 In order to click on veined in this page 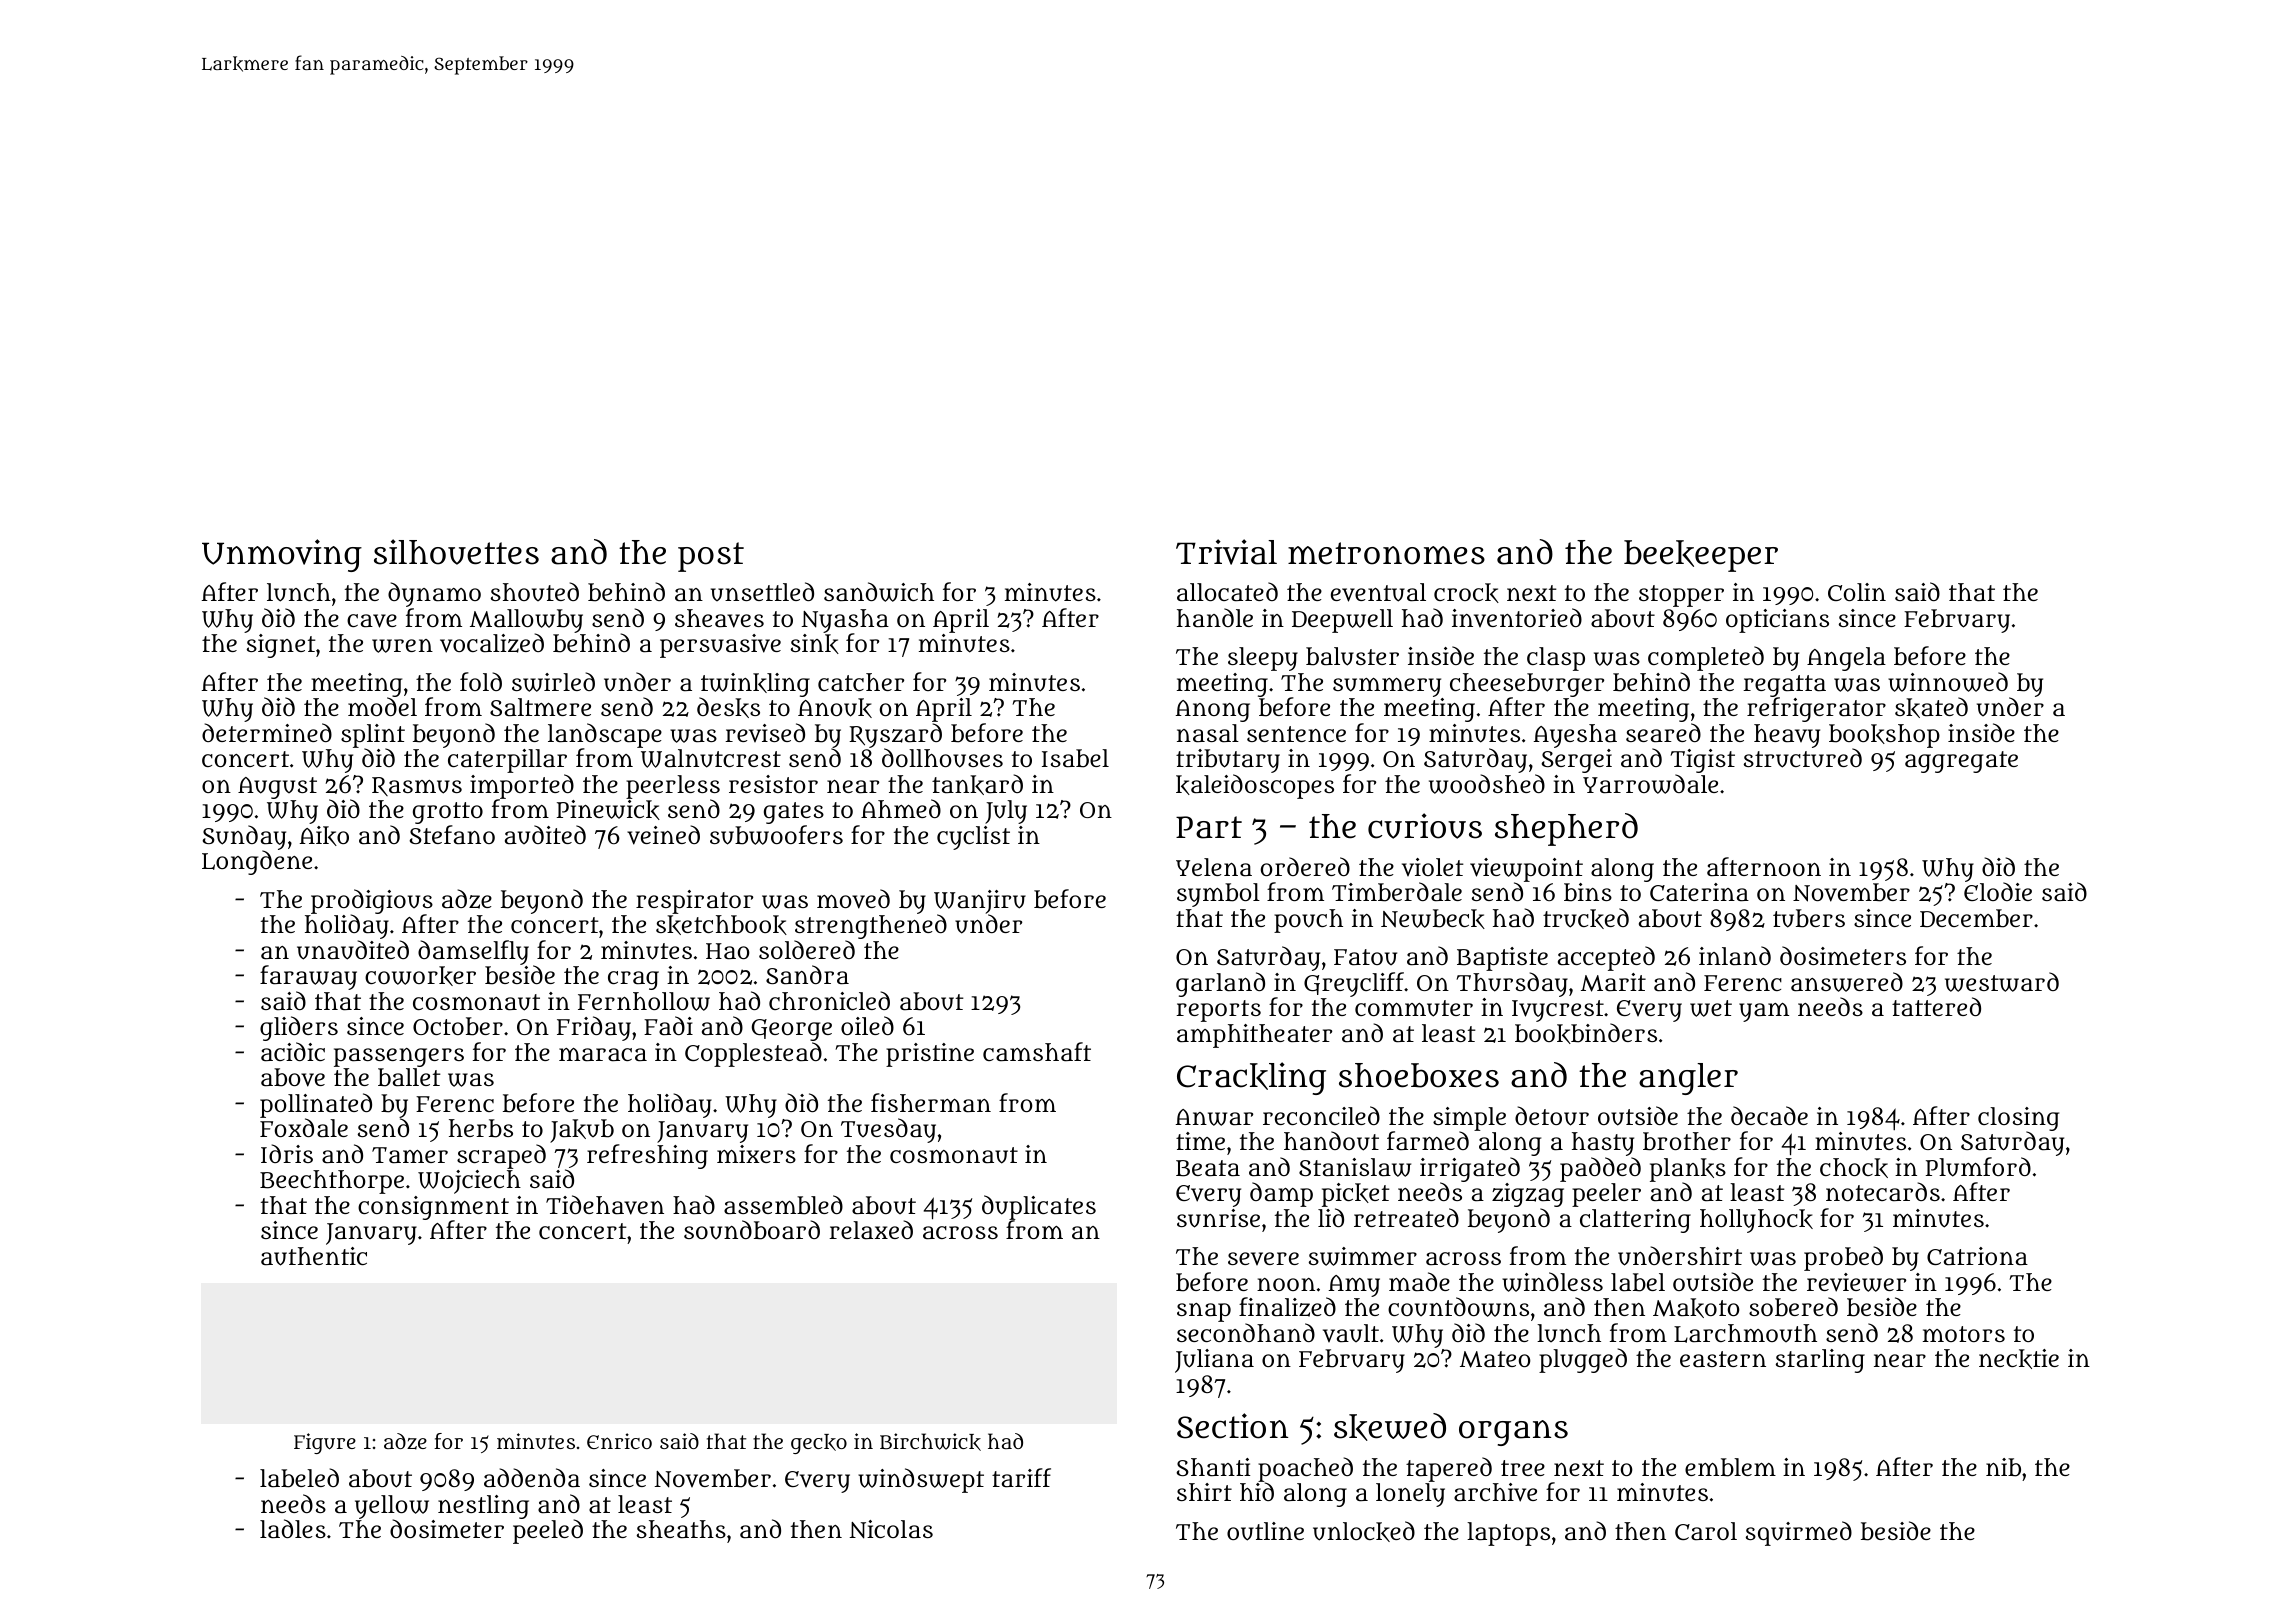, I will do `click(663, 835)`.
